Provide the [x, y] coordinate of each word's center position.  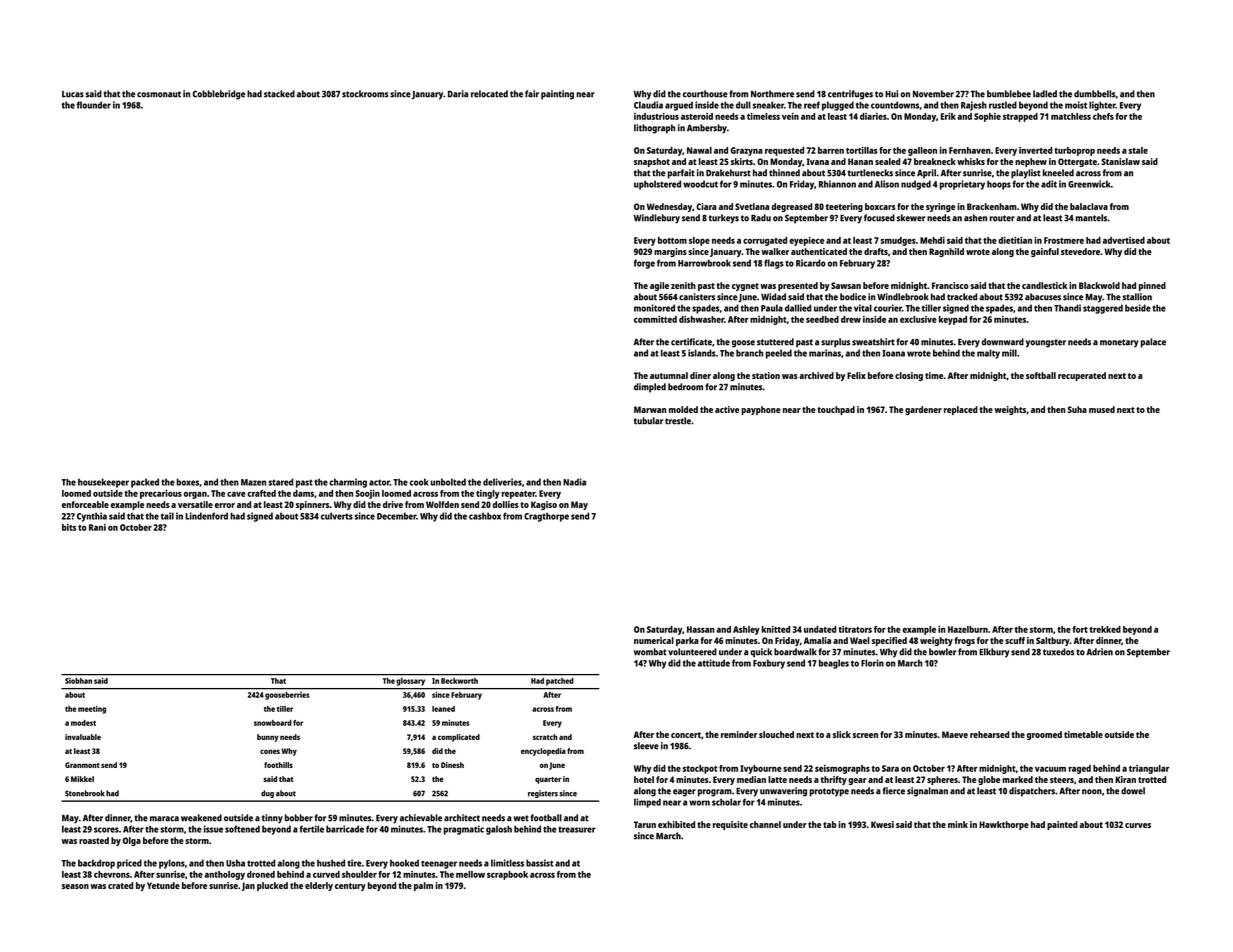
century [350, 887]
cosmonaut [159, 94]
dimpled [650, 388]
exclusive [918, 319]
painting [557, 95]
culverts [337, 516]
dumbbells [1095, 94]
